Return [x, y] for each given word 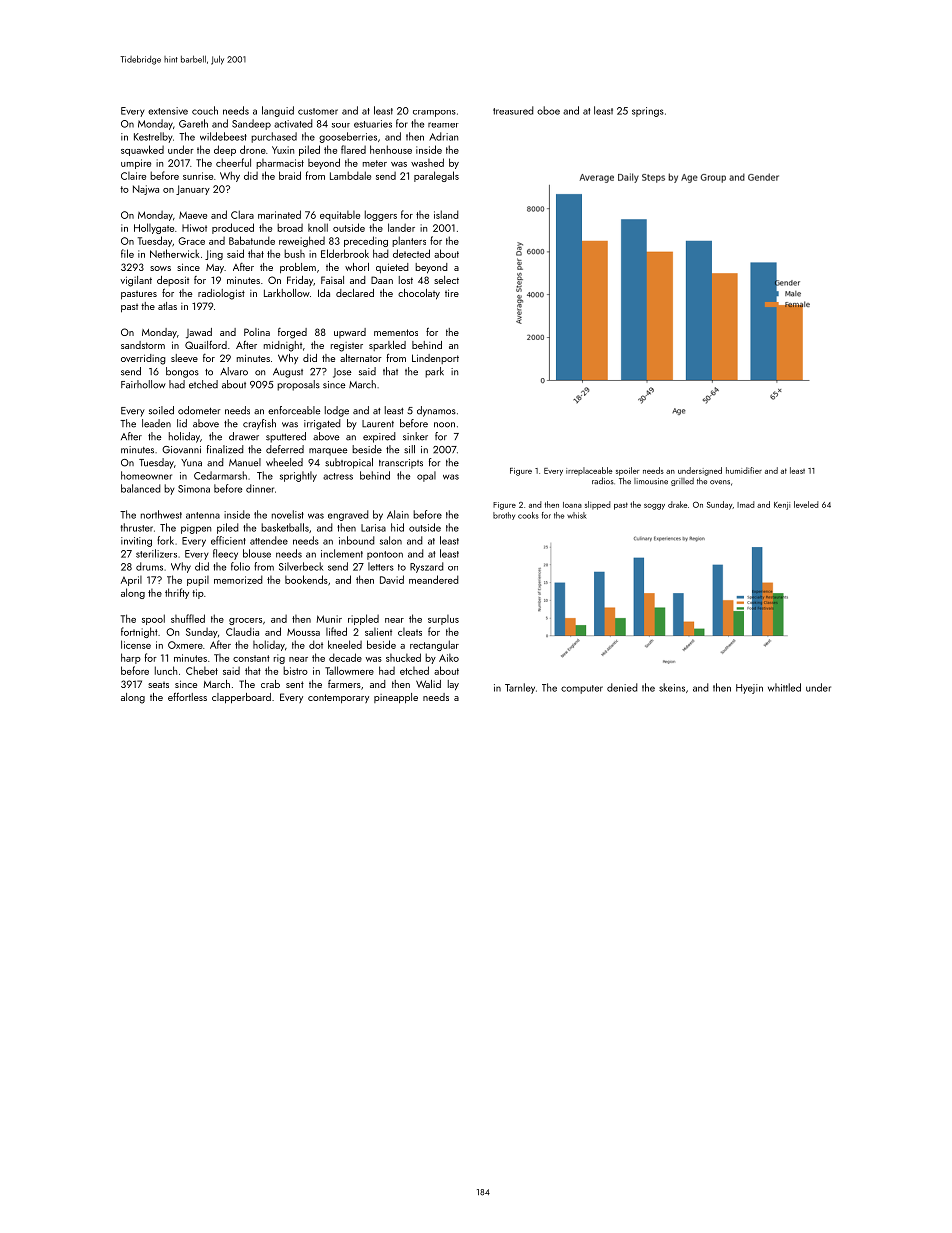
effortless [187, 697]
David [392, 579]
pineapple [396, 698]
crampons [434, 113]
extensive [168, 111]
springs [648, 112]
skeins [672, 687]
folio [240, 566]
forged [292, 333]
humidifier [744, 470]
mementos [396, 332]
